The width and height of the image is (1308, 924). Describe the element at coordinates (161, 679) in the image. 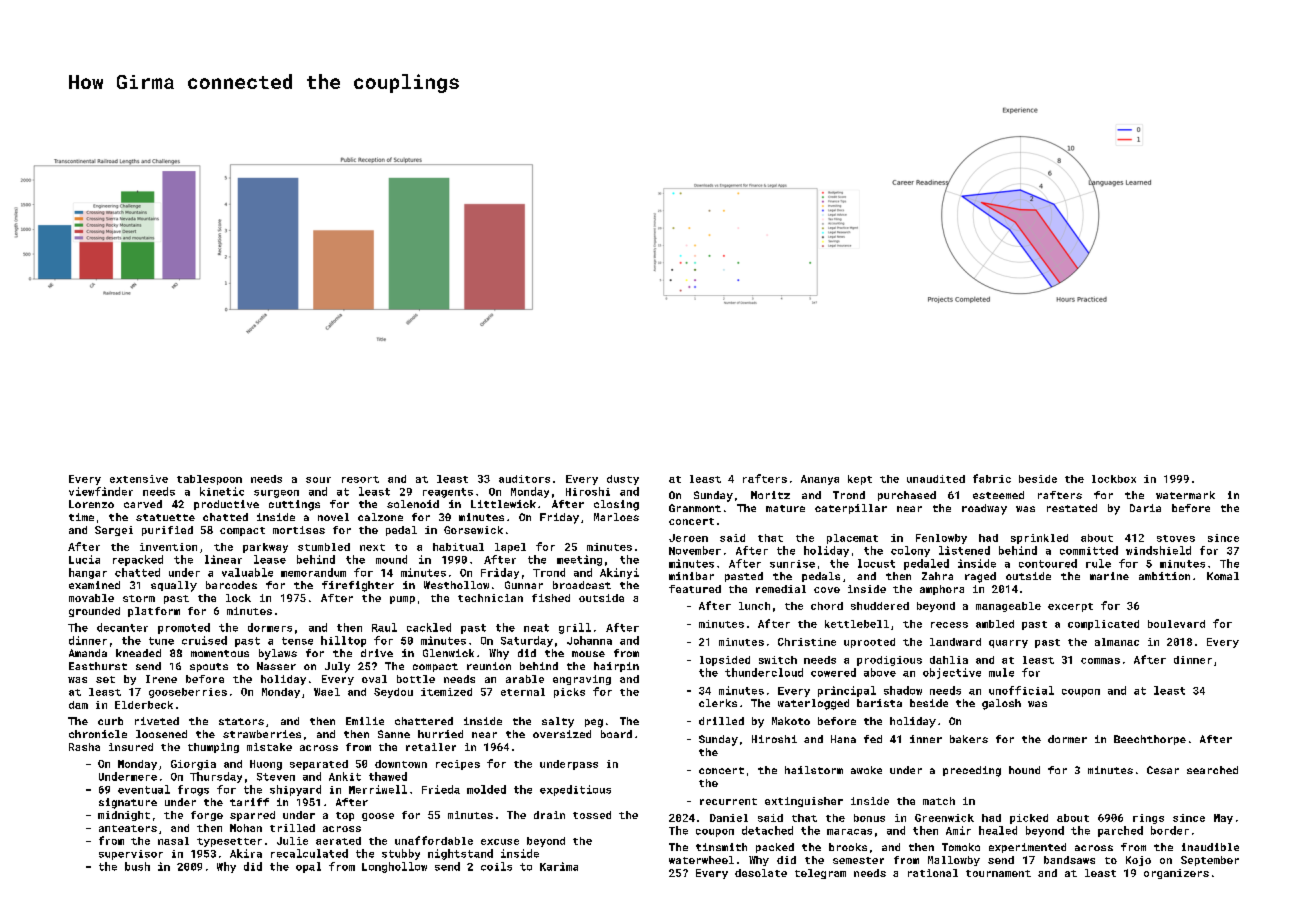

I see `Irene` at that location.
